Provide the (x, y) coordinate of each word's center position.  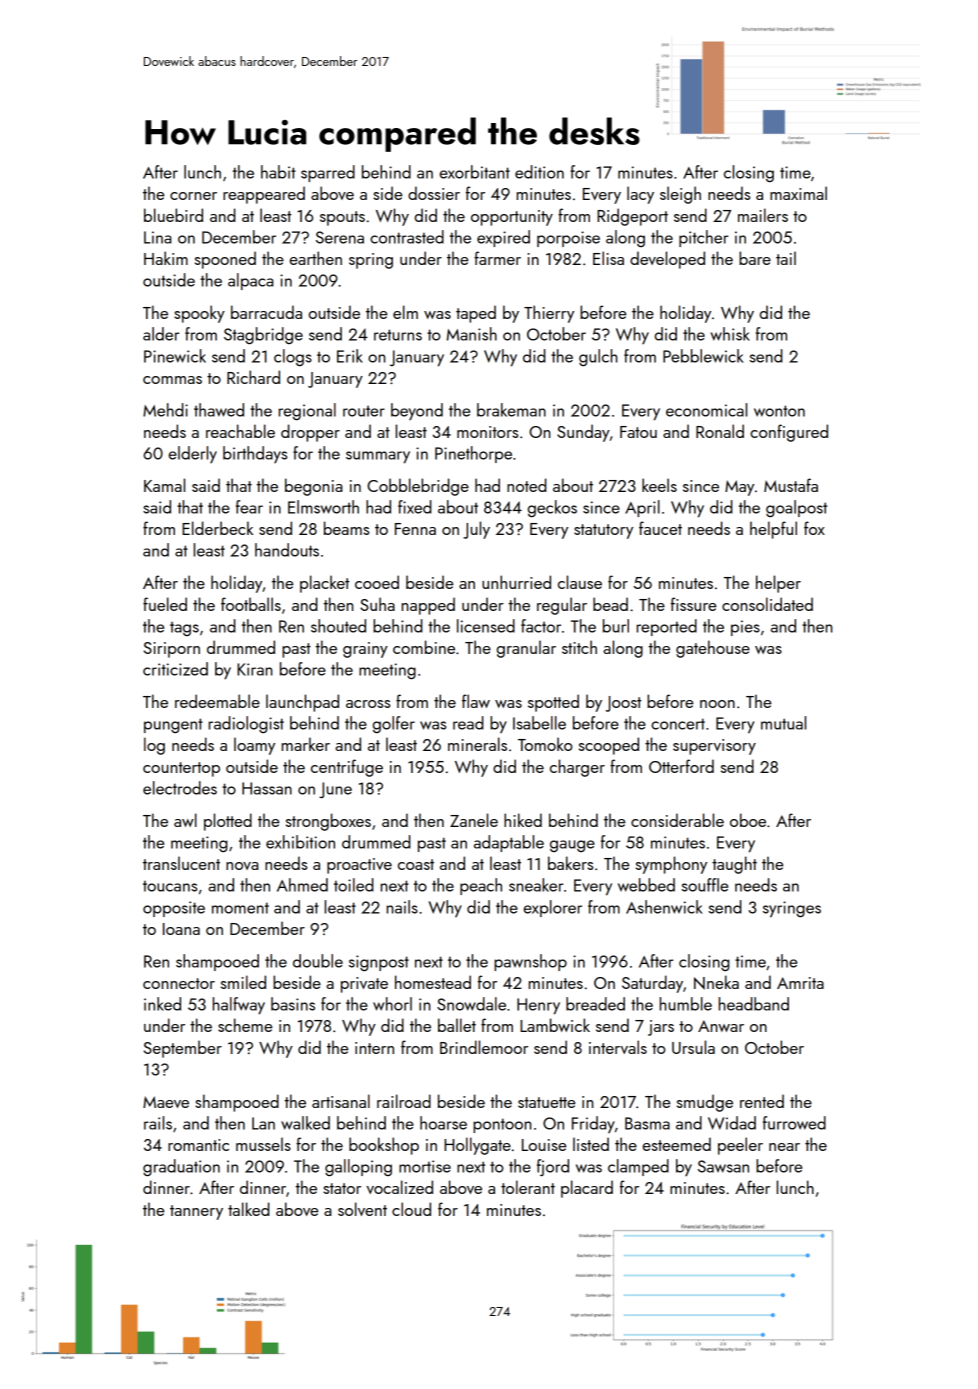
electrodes (180, 788)
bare (755, 258)
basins (293, 1004)
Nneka (716, 982)
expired (503, 238)
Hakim (166, 258)
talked (249, 1209)
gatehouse (713, 649)
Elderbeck (217, 528)
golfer (394, 724)
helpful (773, 530)
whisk (730, 334)
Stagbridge (263, 335)
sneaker (536, 885)
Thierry (549, 314)
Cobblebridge (418, 487)
